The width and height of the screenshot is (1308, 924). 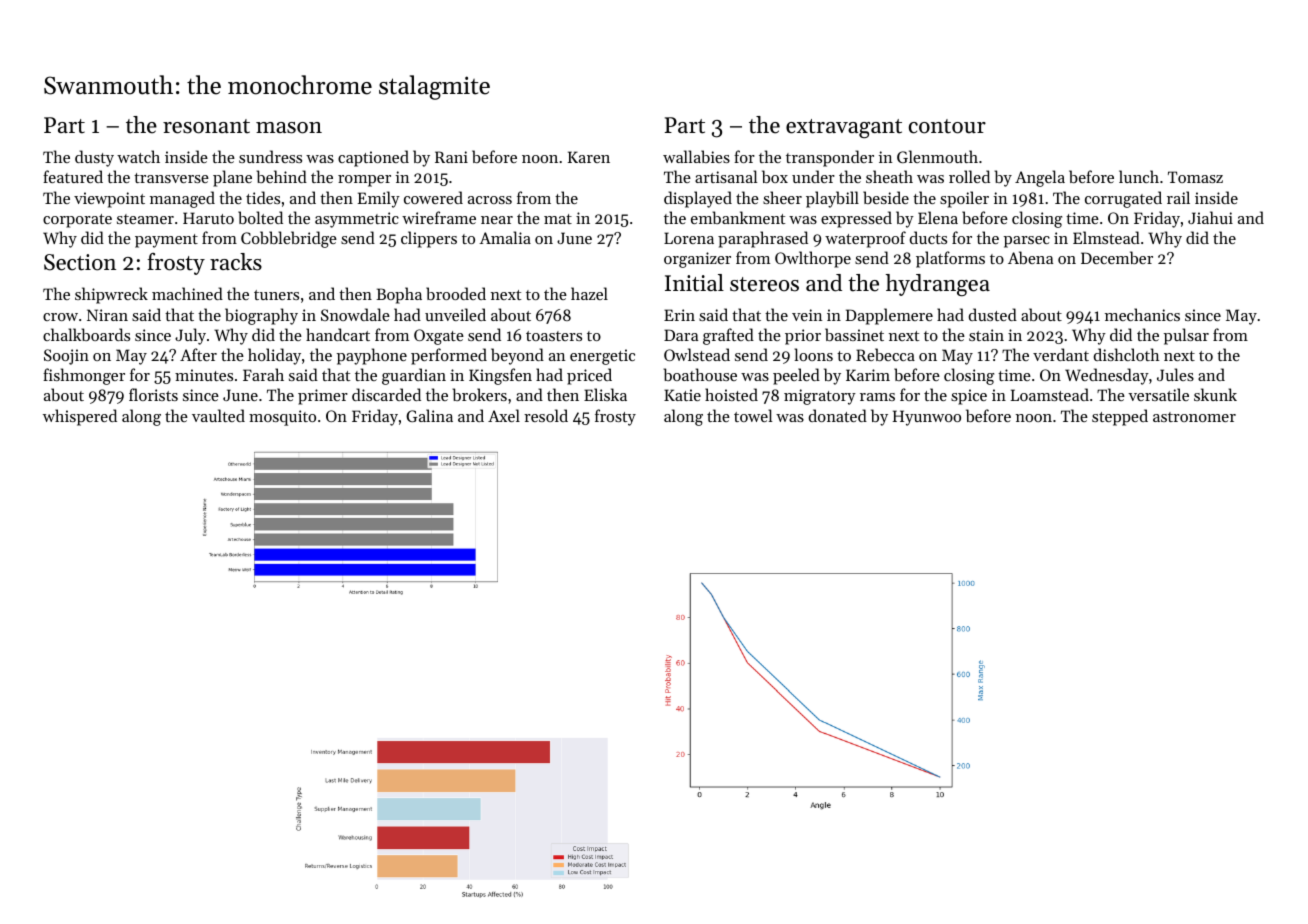 What do you see at coordinates (1175, 374) in the screenshot?
I see `Jules` at bounding box center [1175, 374].
